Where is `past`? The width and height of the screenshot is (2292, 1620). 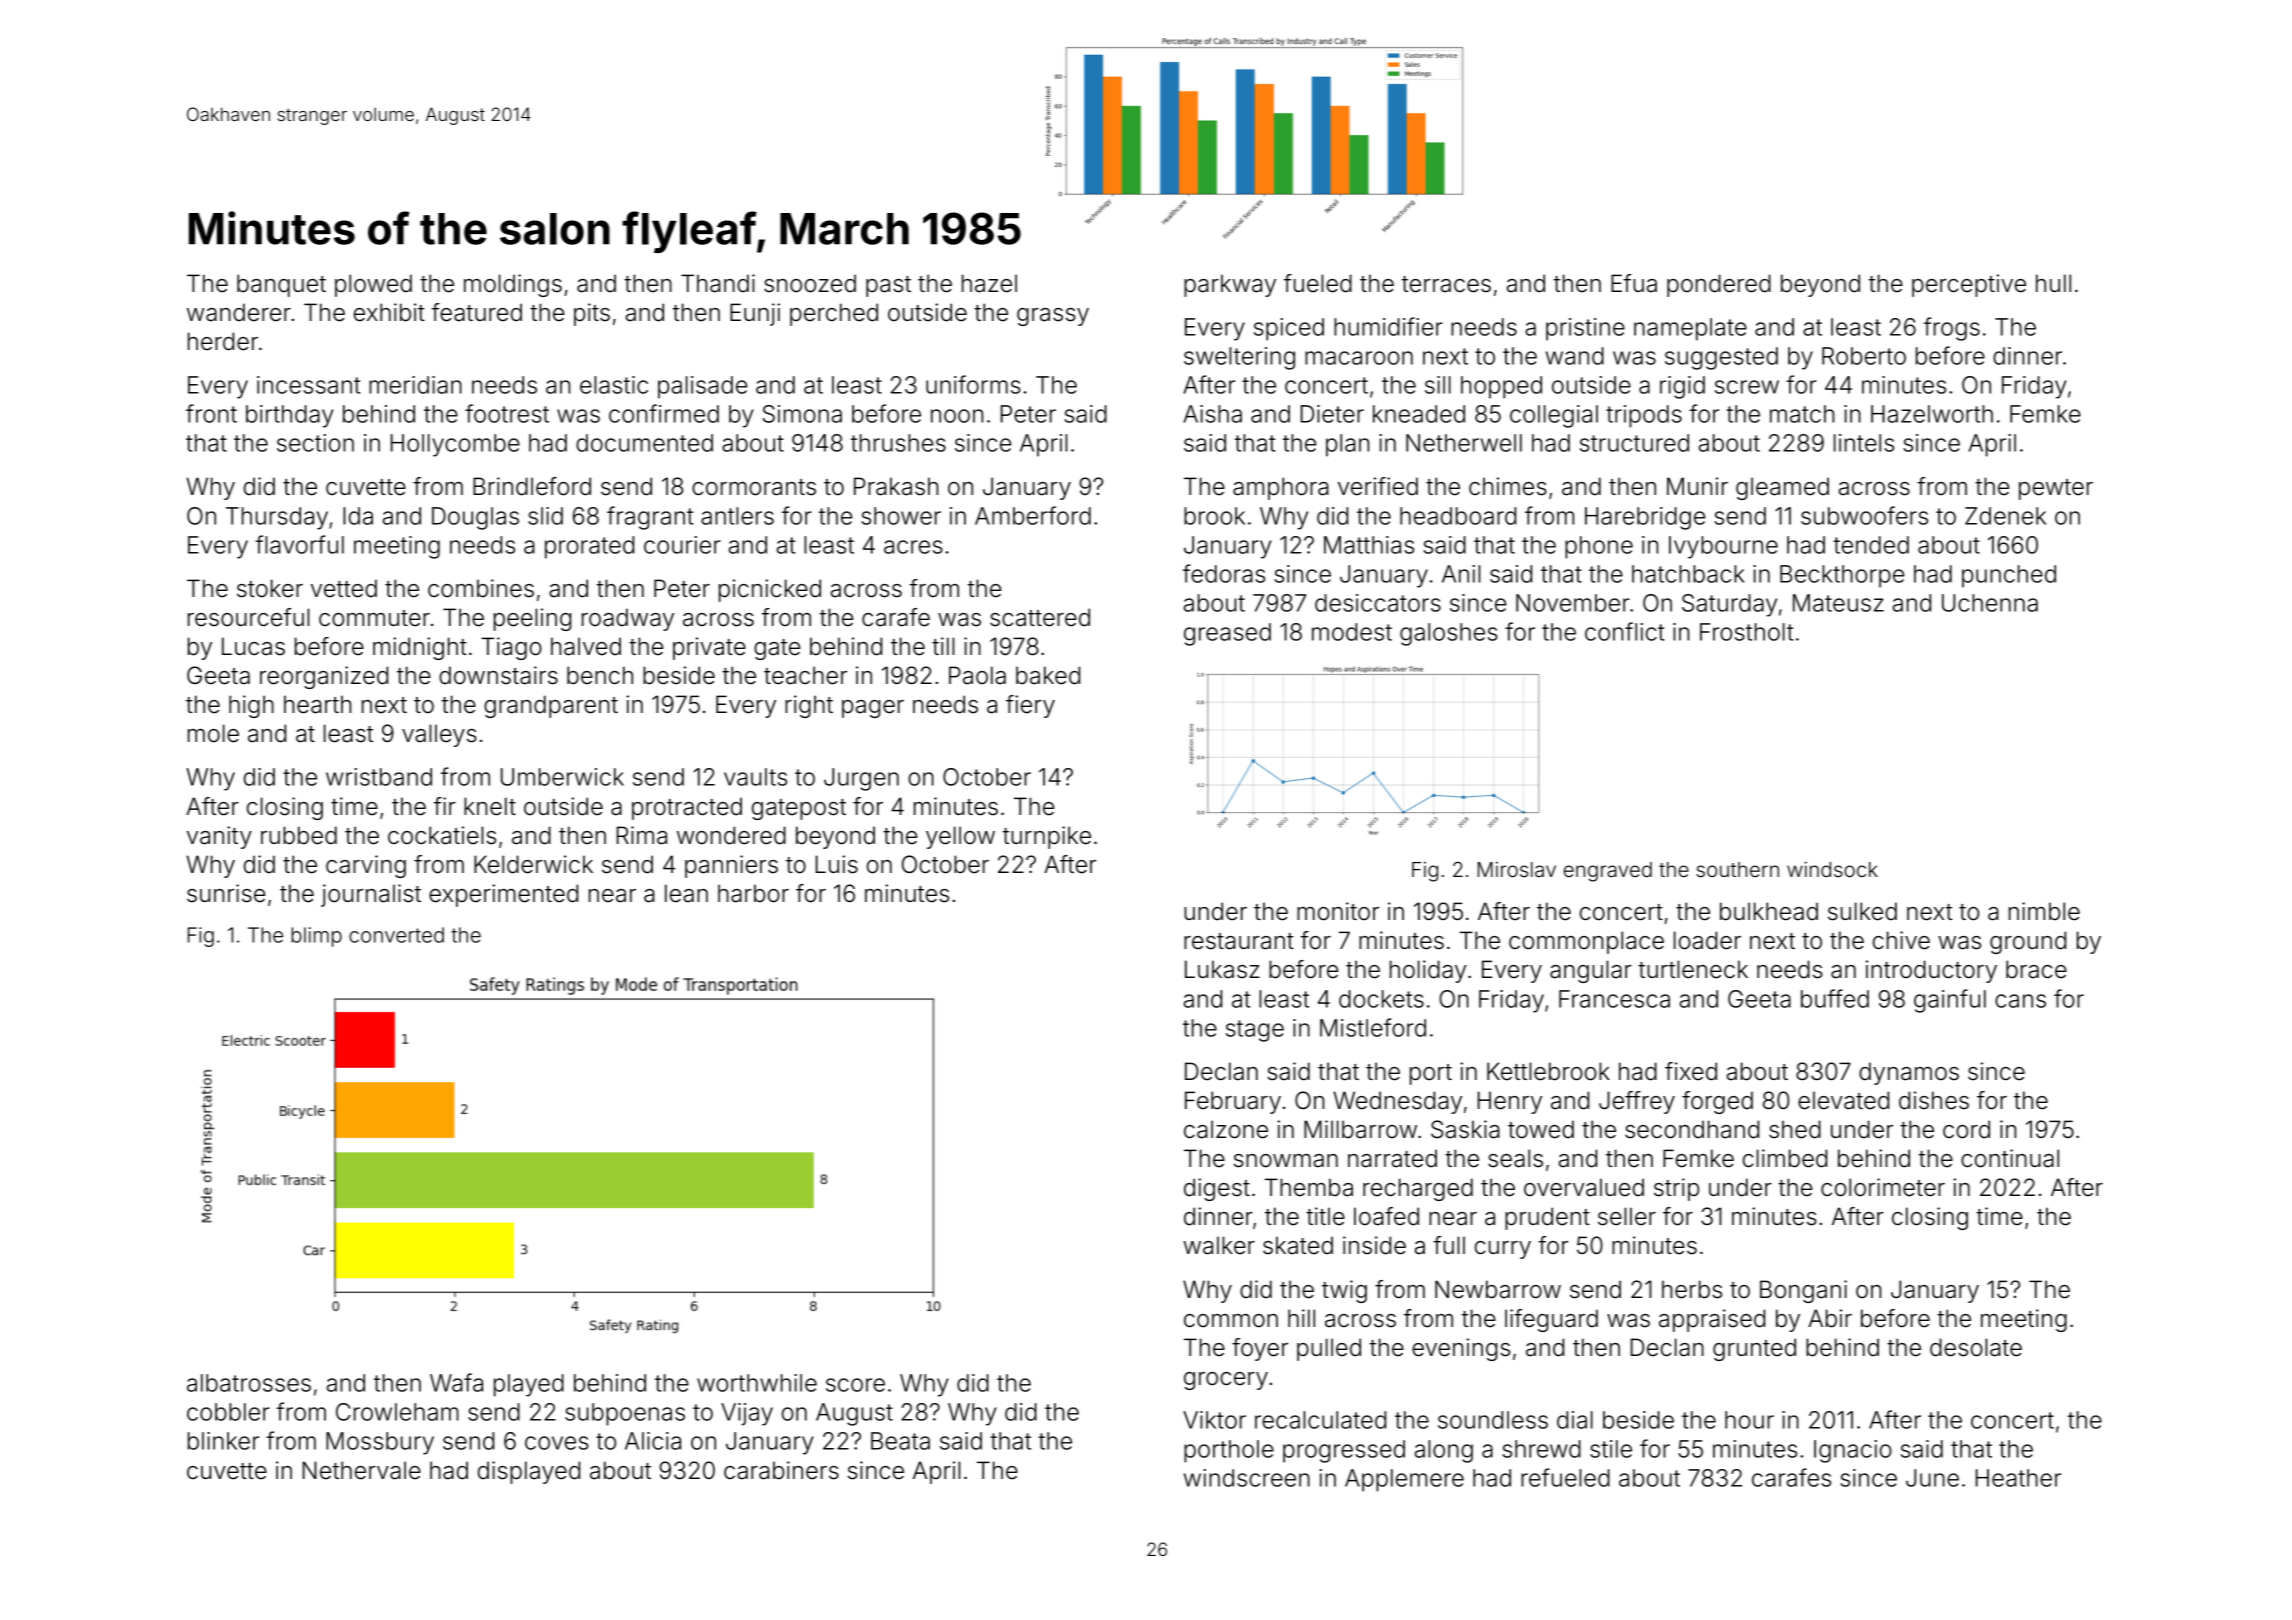 past is located at coordinates (888, 286).
